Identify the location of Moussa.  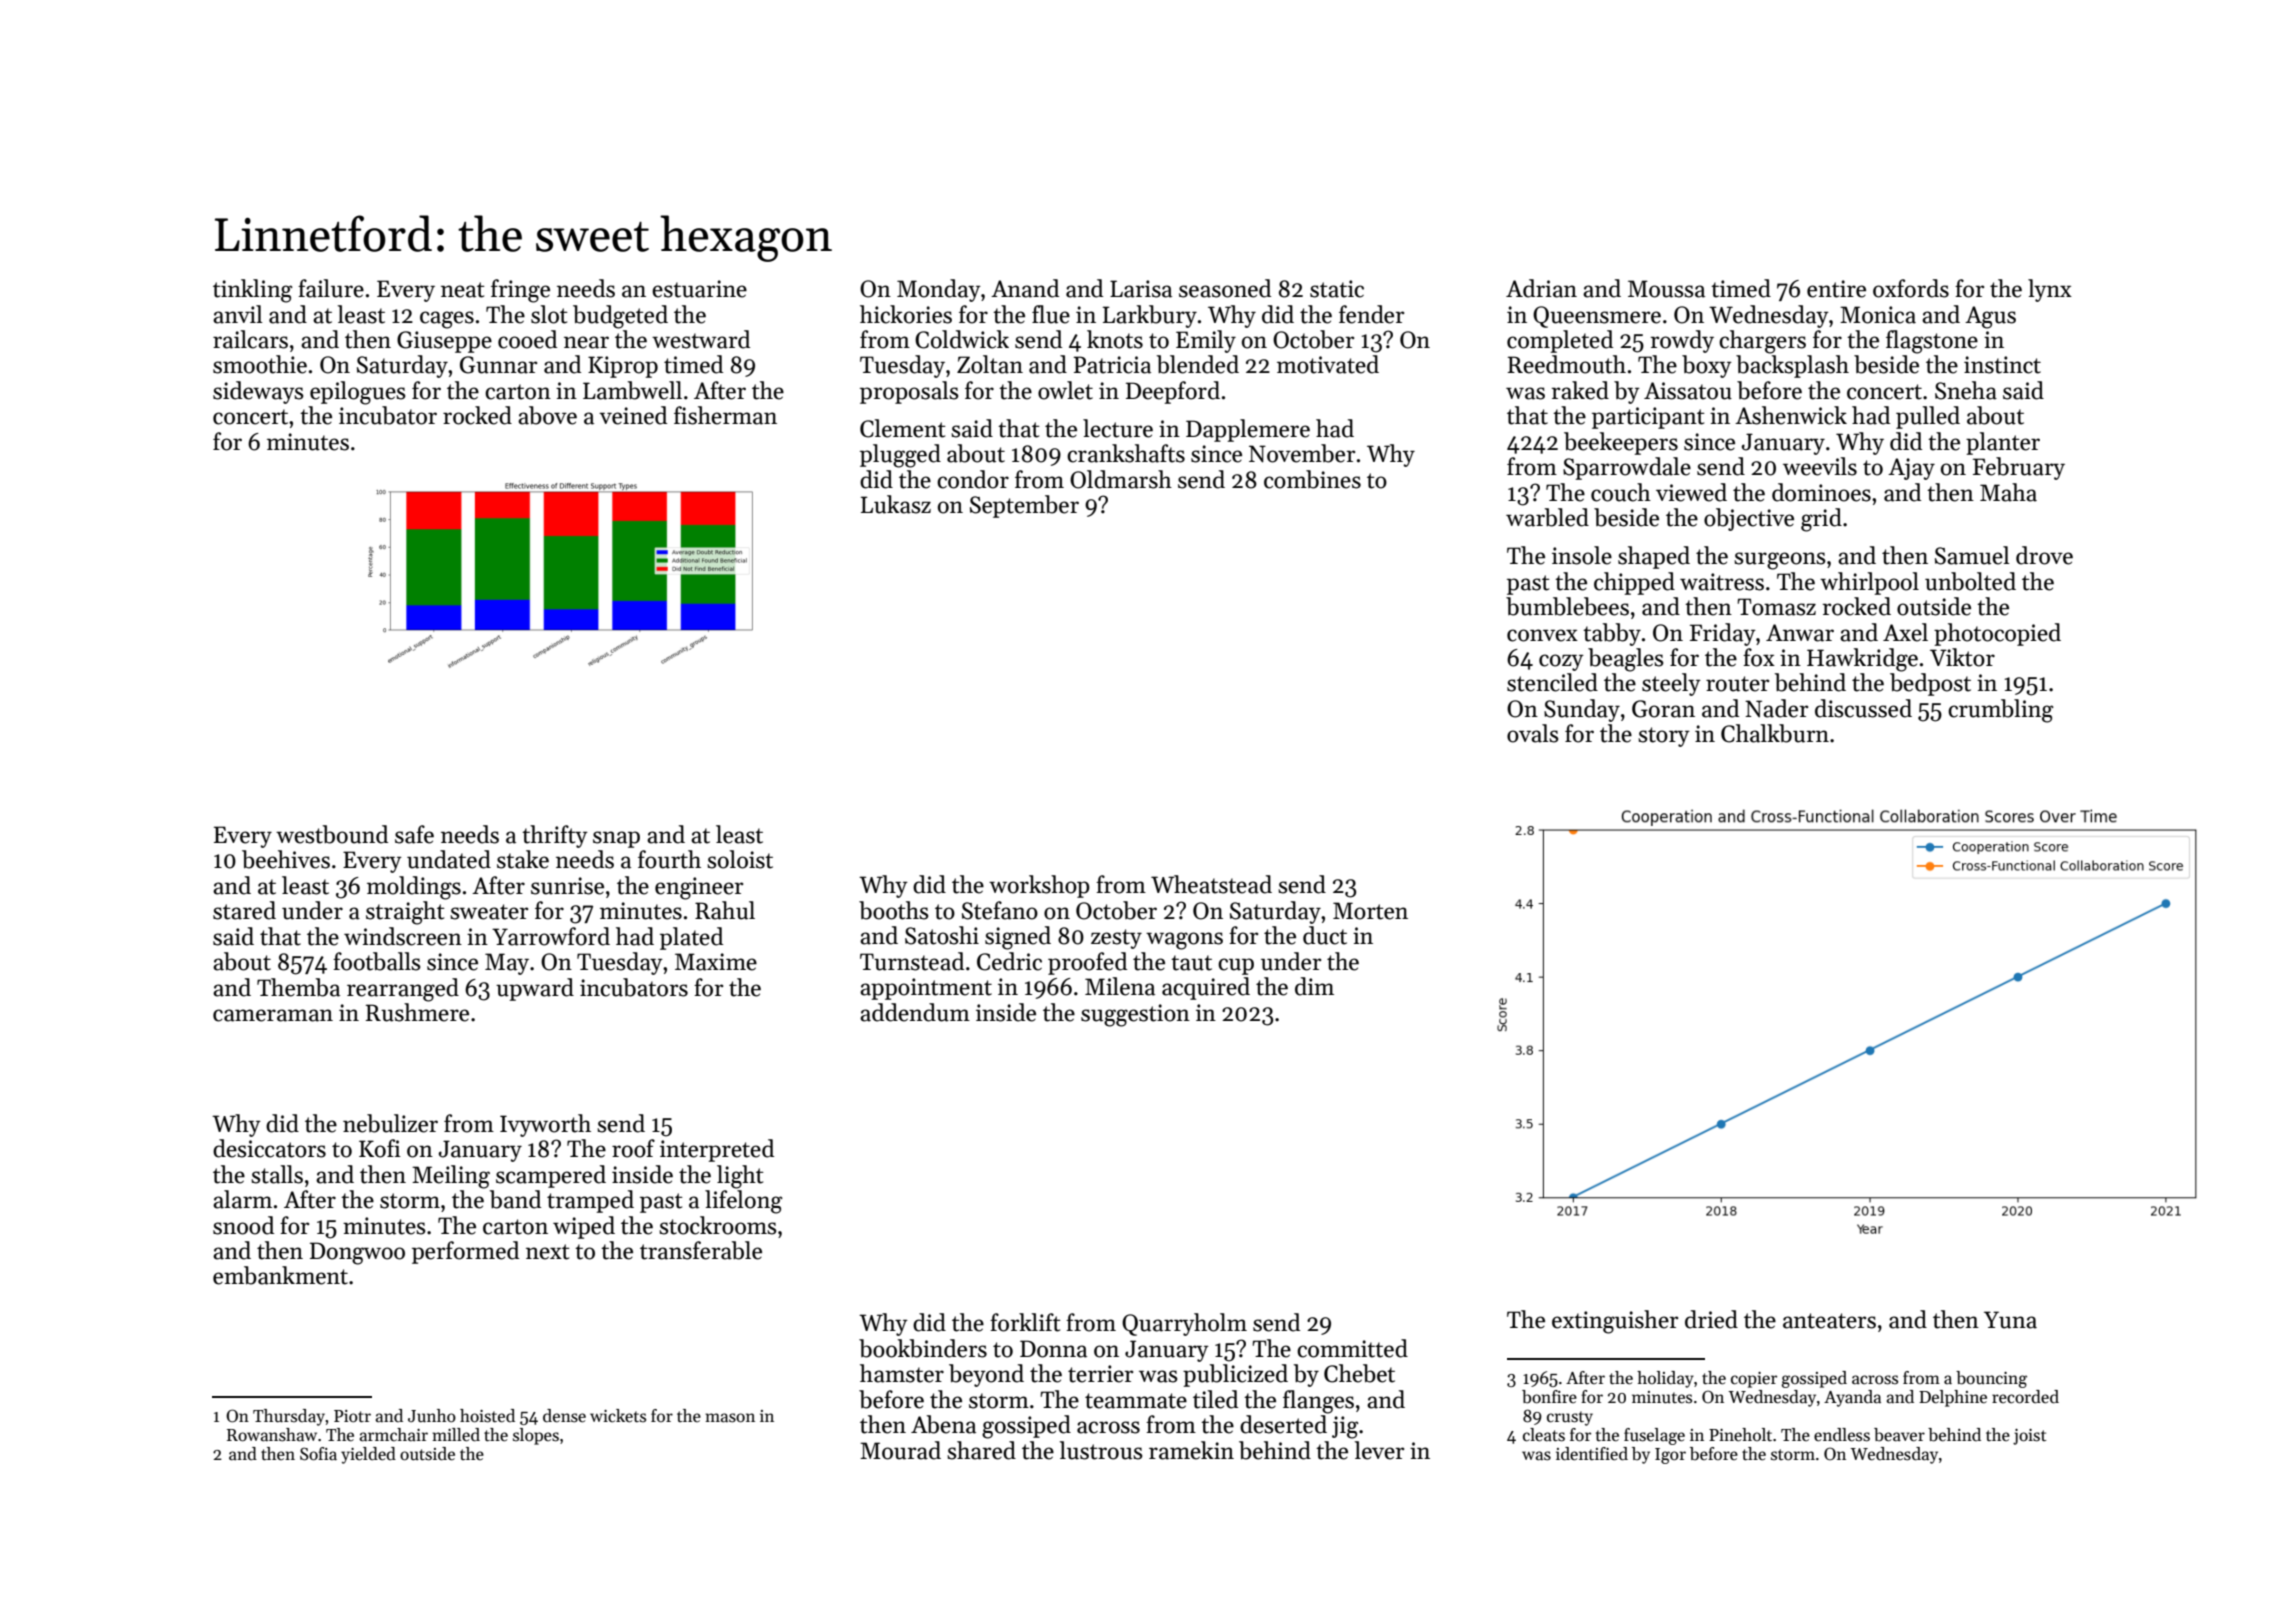
(1666, 289).
